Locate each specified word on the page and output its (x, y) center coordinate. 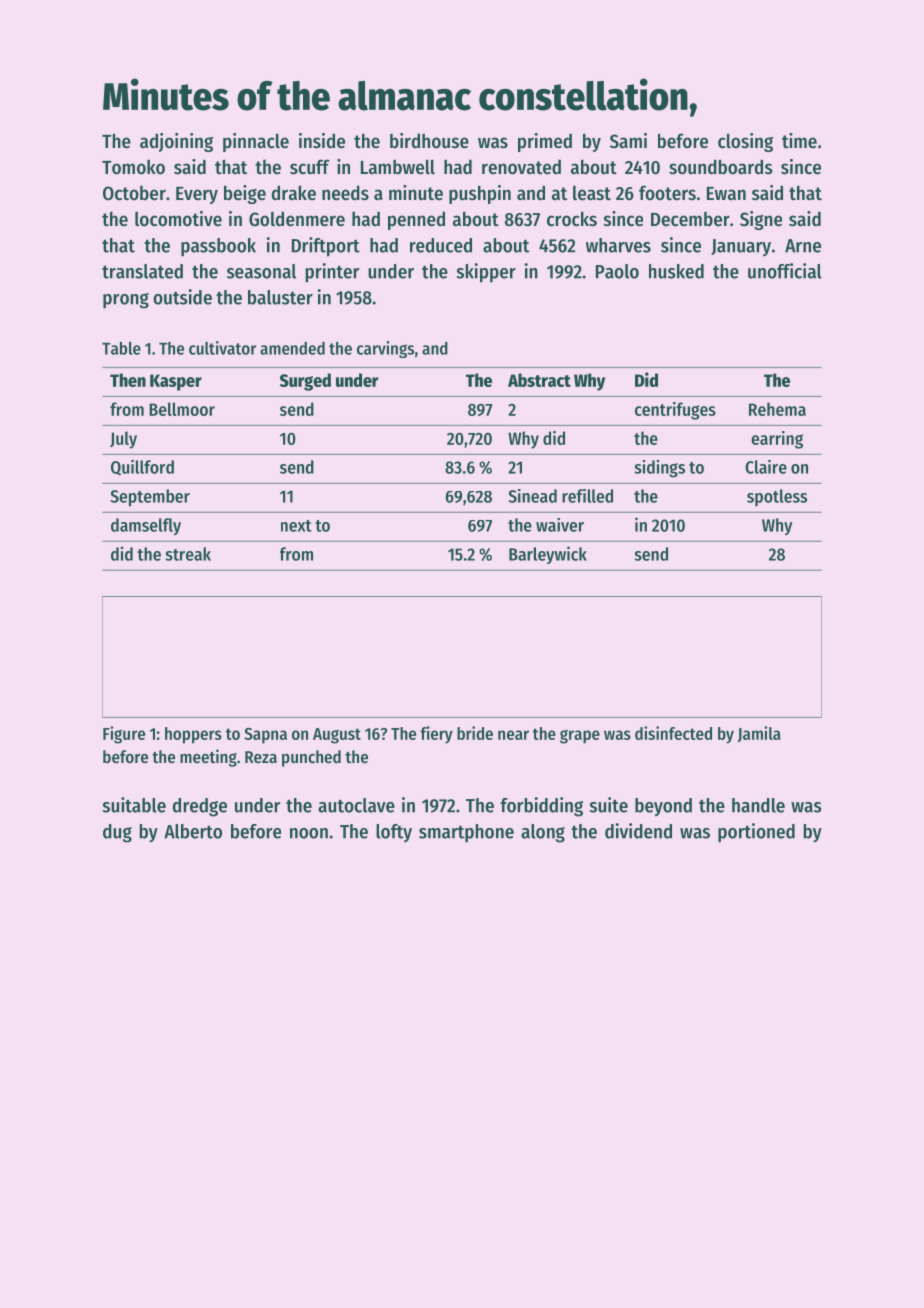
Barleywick (548, 555)
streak (188, 554)
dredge (200, 807)
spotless (777, 497)
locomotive (178, 219)
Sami (628, 140)
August (337, 736)
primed (545, 142)
